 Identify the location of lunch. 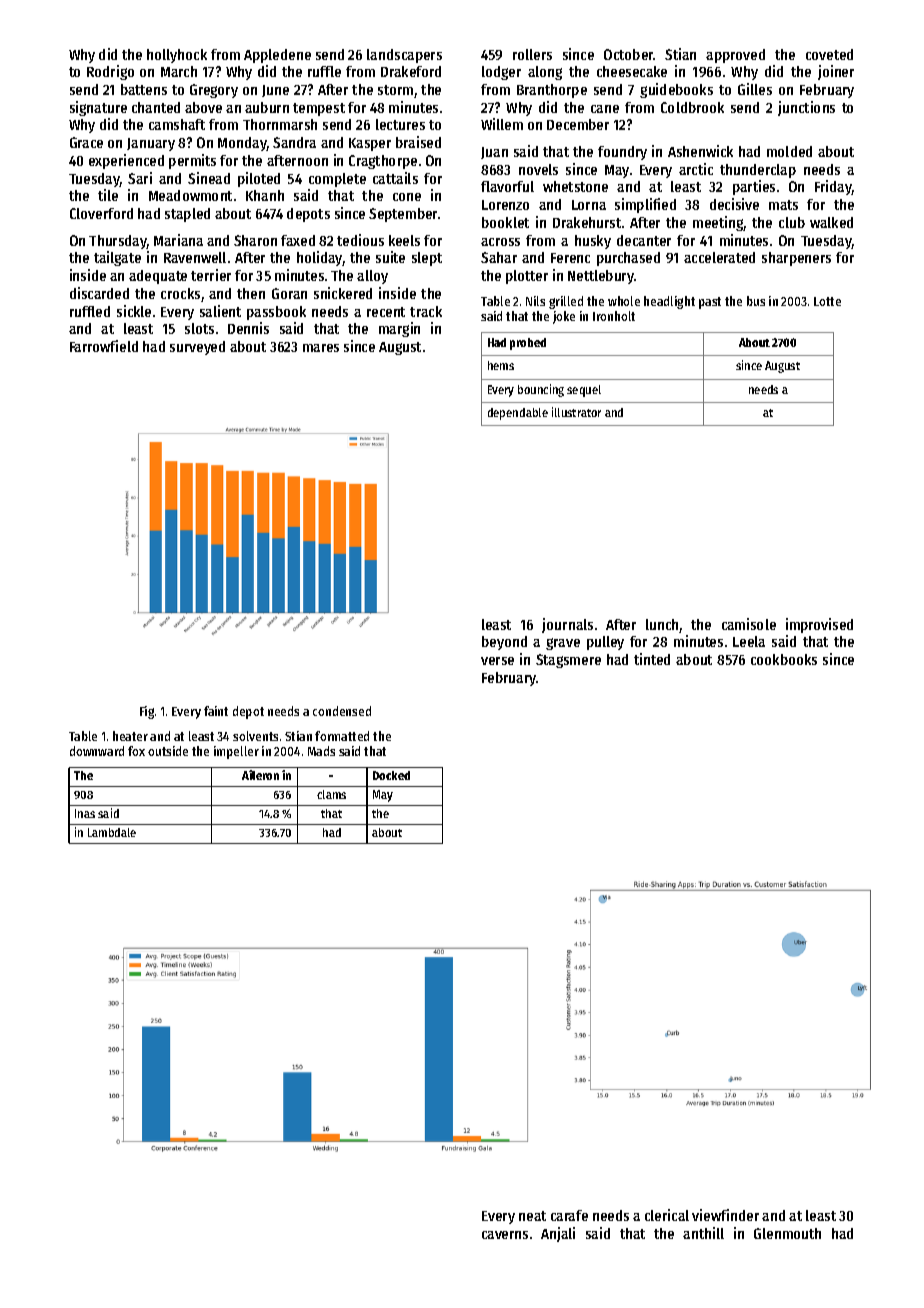
(663, 626).
